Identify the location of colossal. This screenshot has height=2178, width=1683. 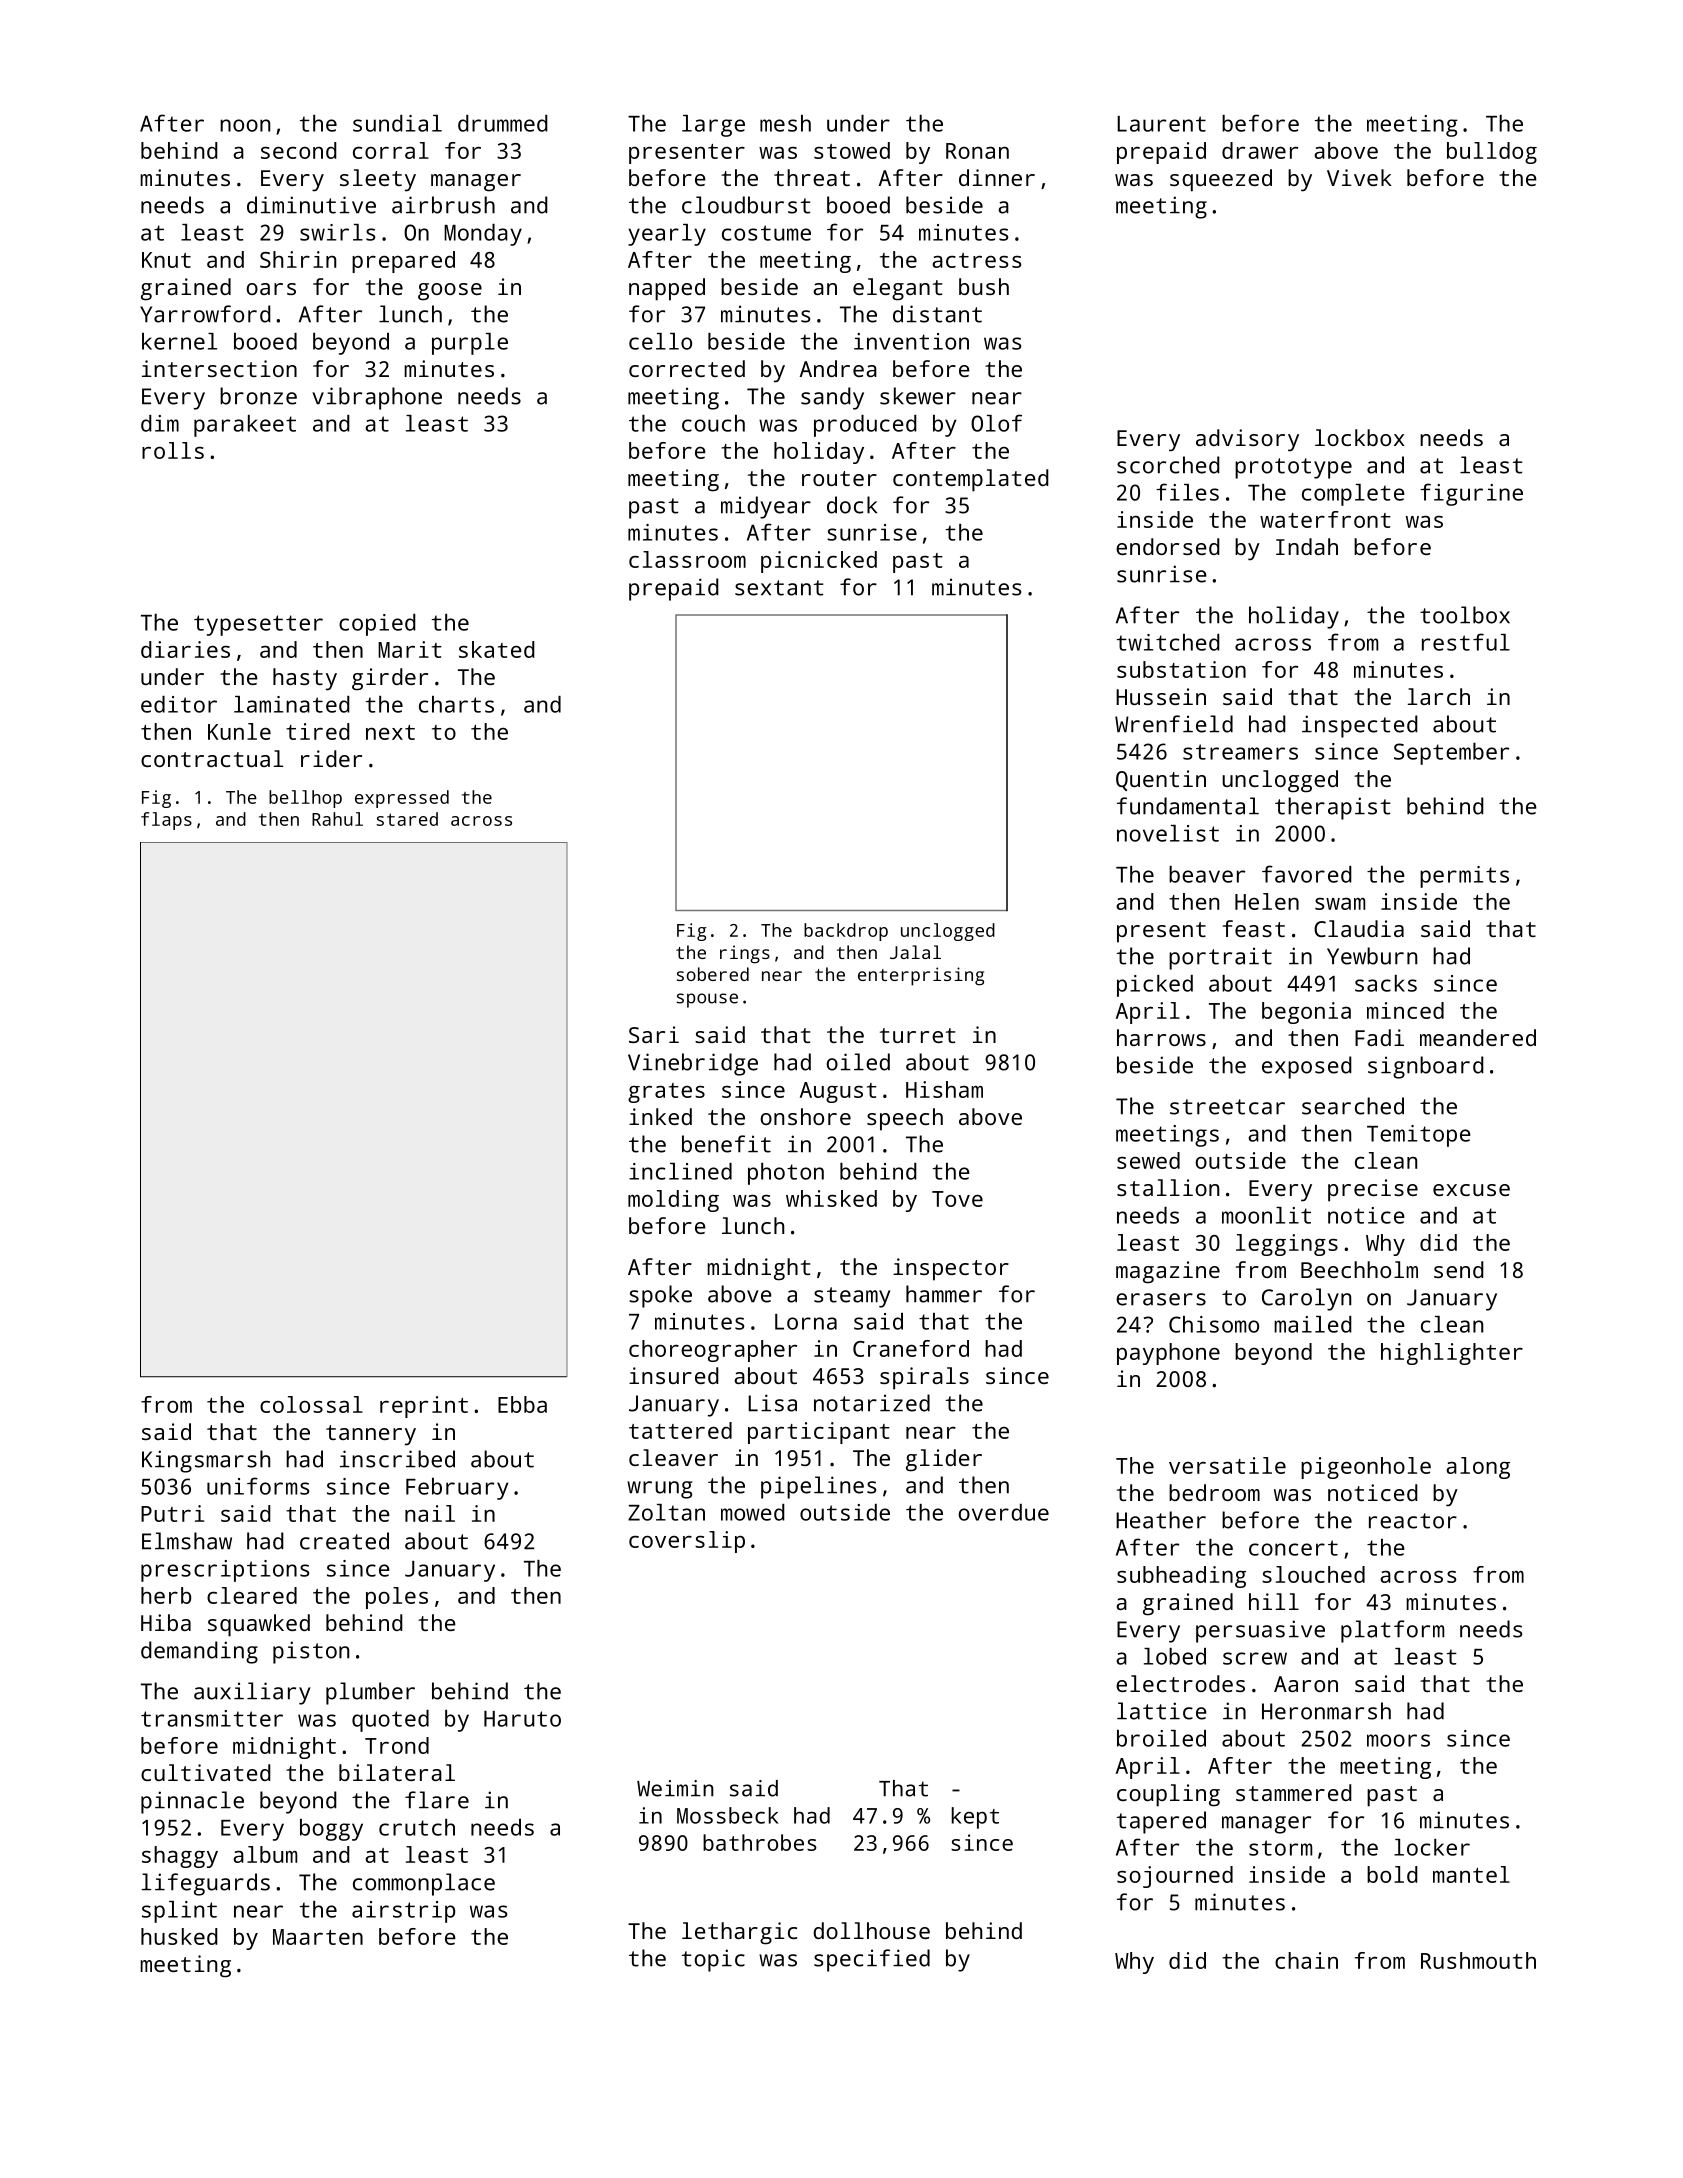
(311, 1404).
